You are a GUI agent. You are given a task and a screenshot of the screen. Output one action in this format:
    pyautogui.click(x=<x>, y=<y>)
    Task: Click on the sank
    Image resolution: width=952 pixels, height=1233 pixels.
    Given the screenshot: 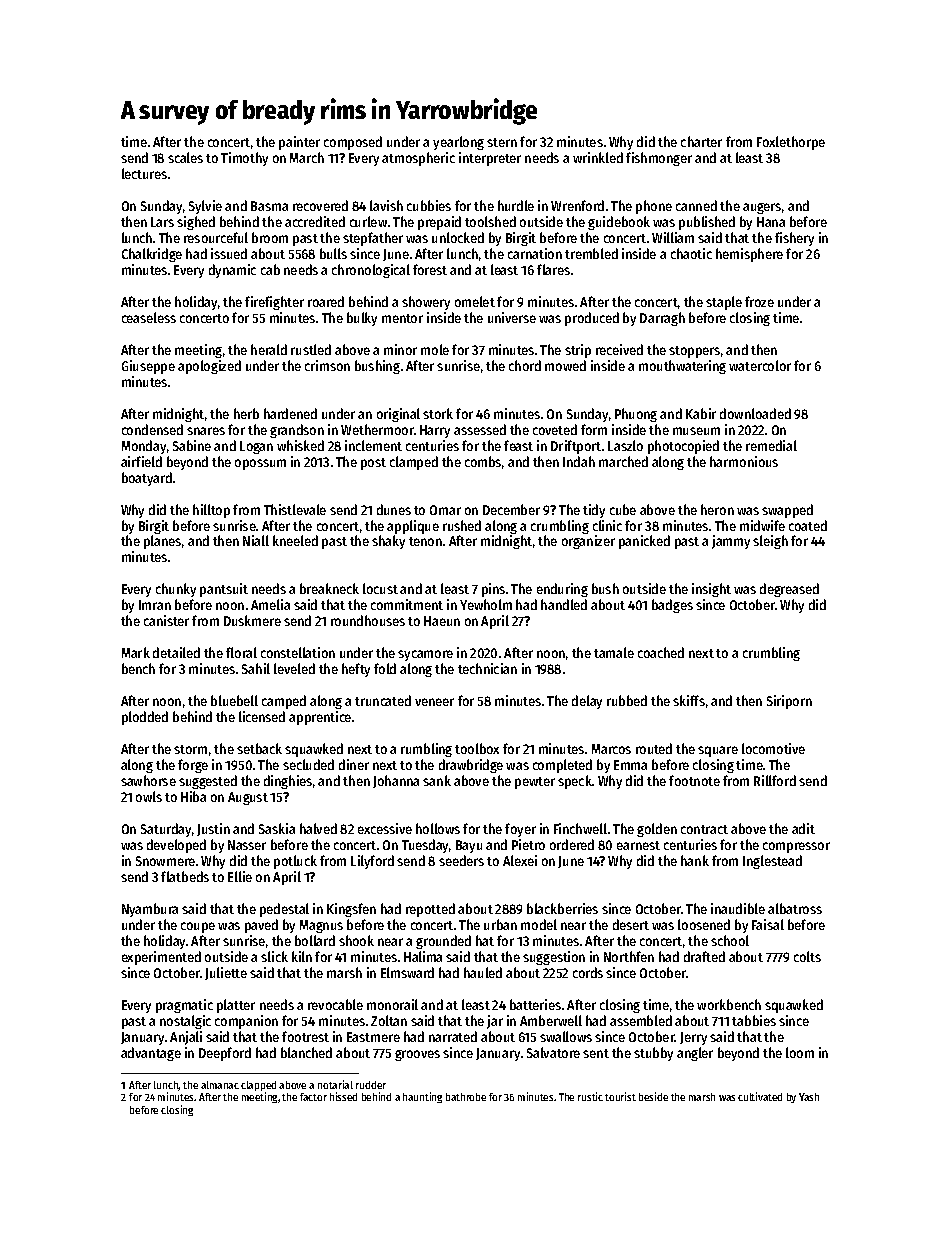 What is the action you would take?
    pyautogui.click(x=437, y=780)
